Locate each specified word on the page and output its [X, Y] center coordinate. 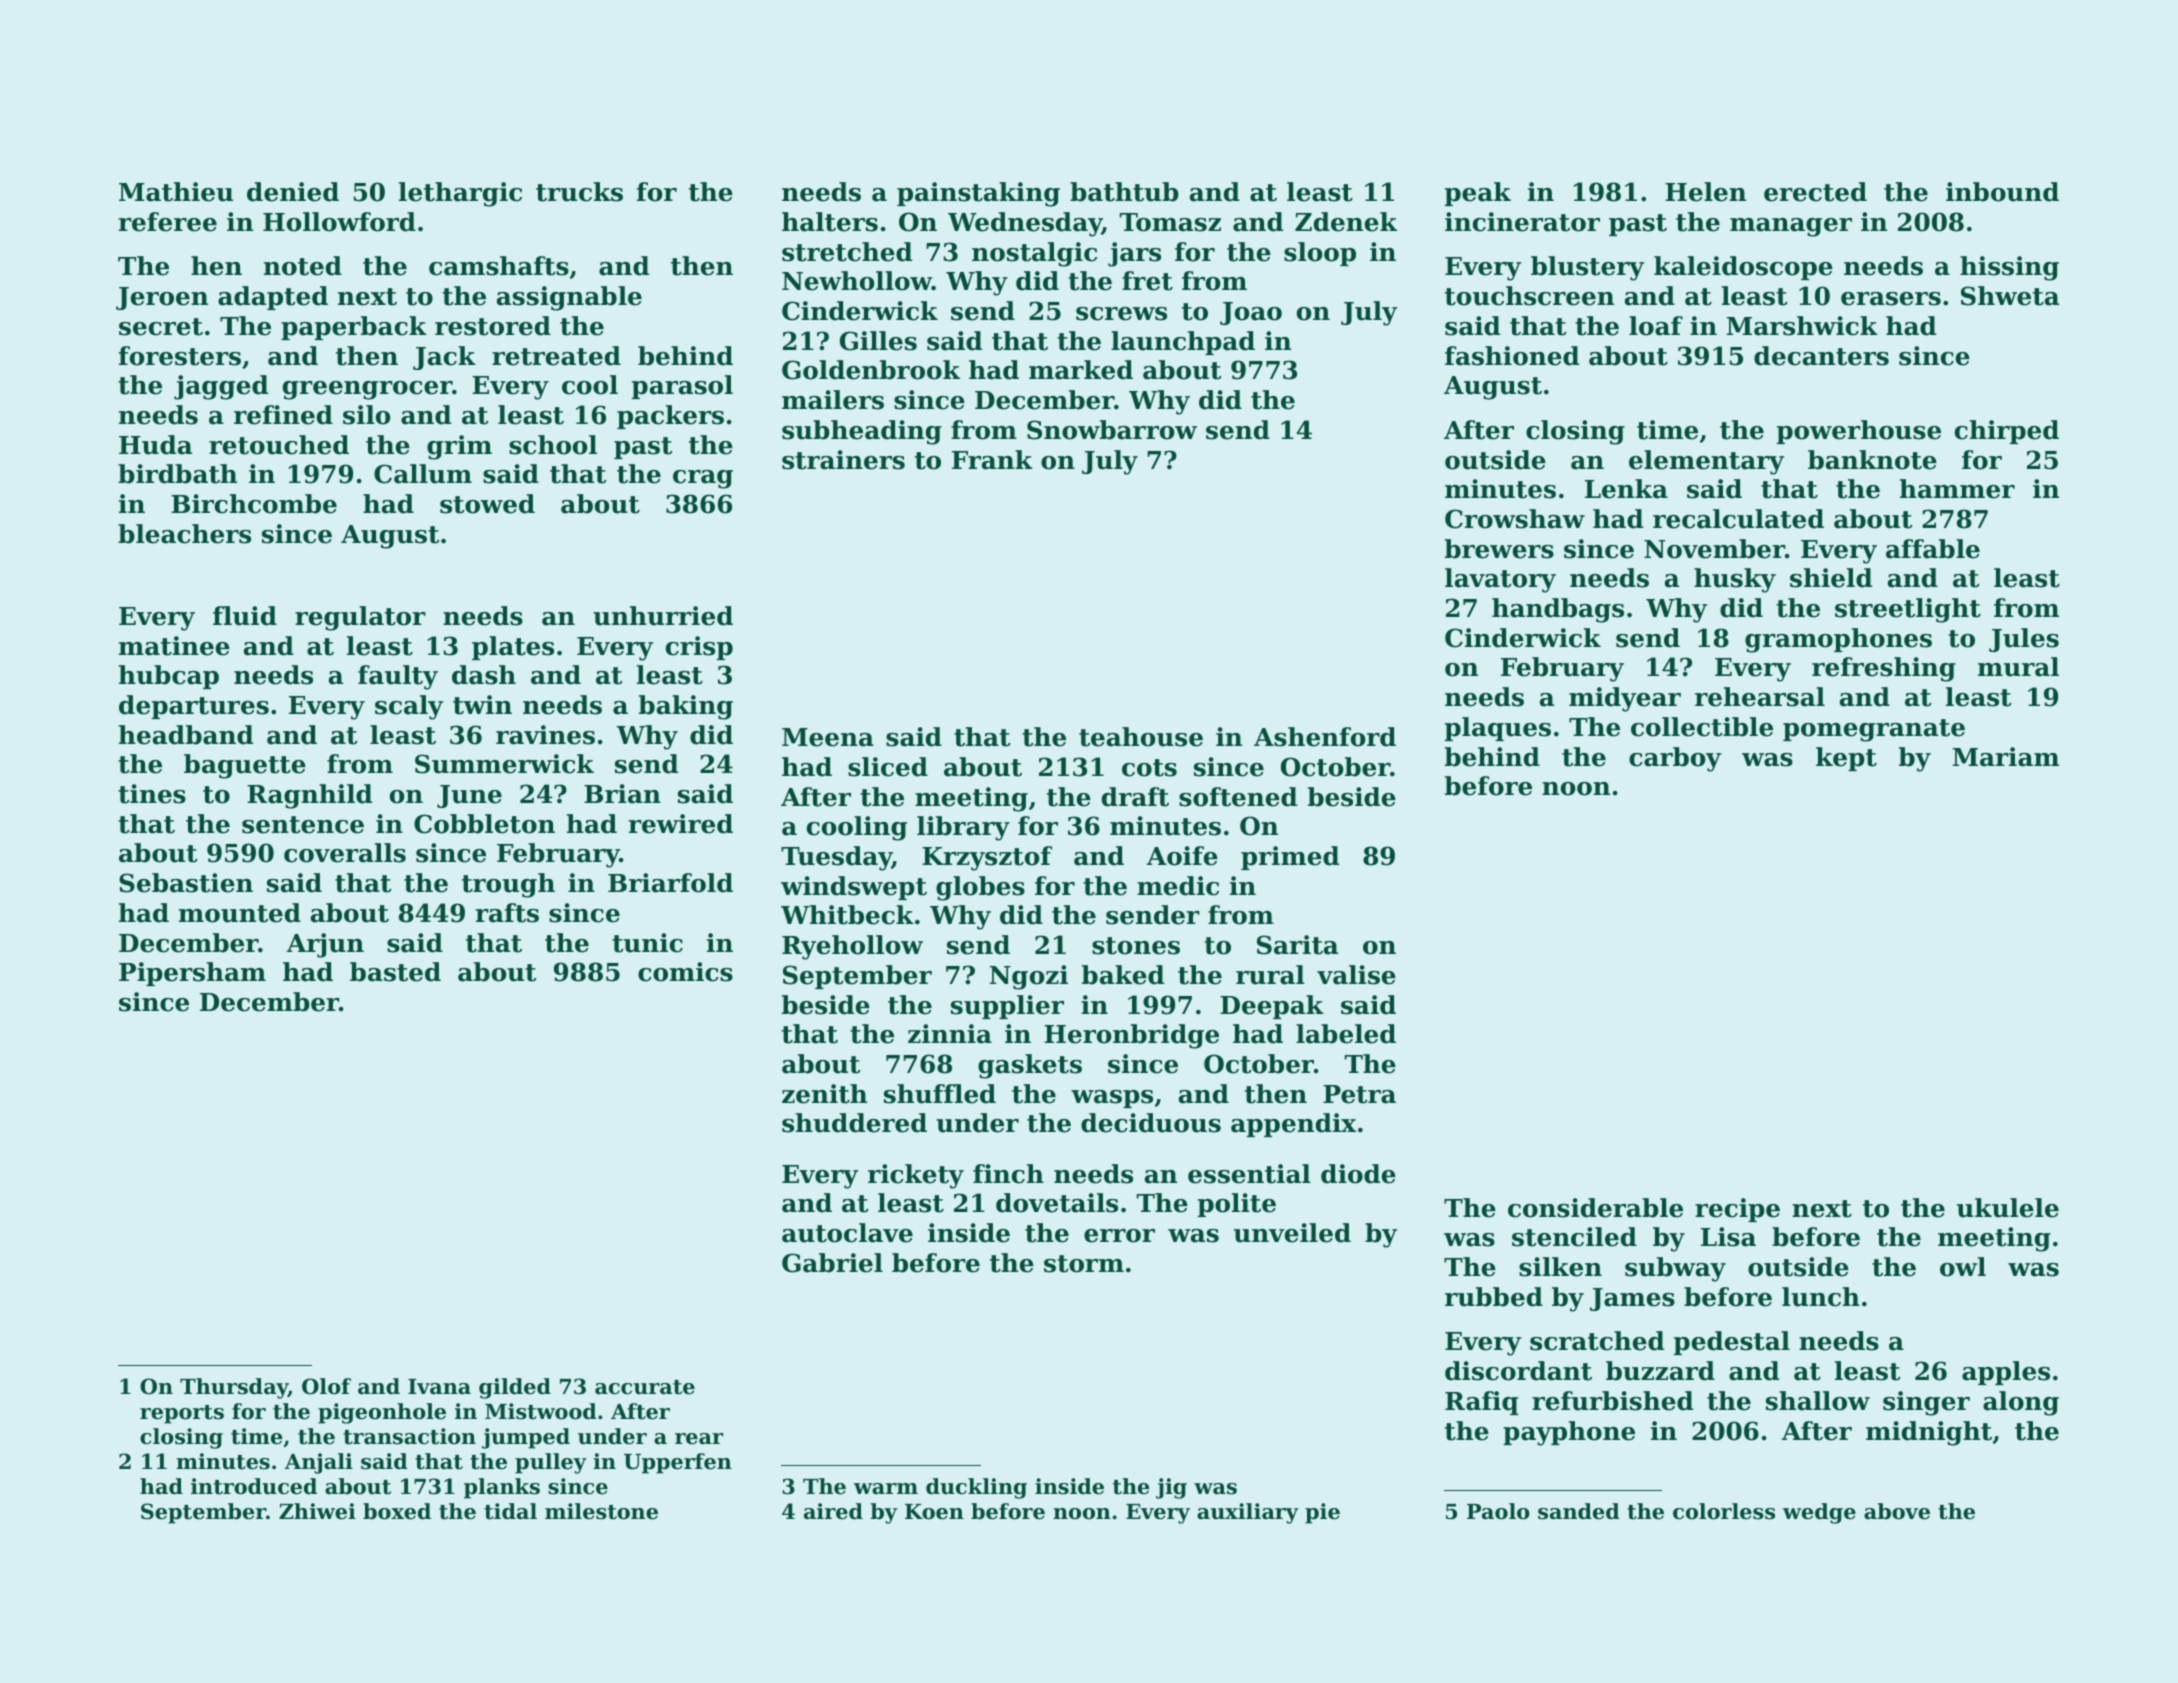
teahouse [1141, 737]
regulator [360, 618]
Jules [2024, 640]
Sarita [1297, 945]
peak [1478, 194]
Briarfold [670, 883]
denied [293, 192]
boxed [397, 1511]
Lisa [1728, 1237]
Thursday [234, 1388]
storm [1084, 1264]
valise [1356, 975]
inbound [2002, 192]
